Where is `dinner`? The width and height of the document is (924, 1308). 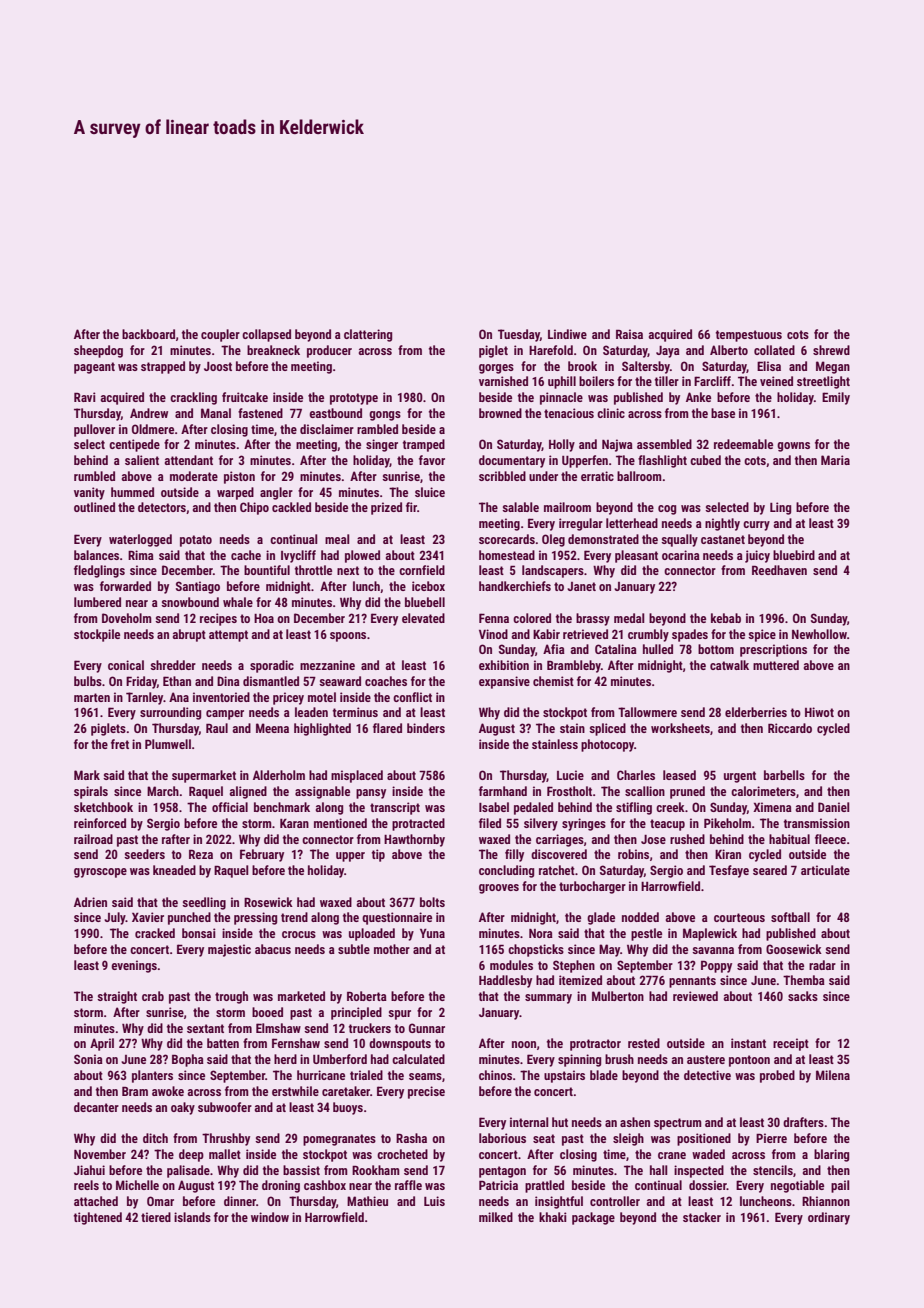
dinner is located at coordinates (240, 1201).
